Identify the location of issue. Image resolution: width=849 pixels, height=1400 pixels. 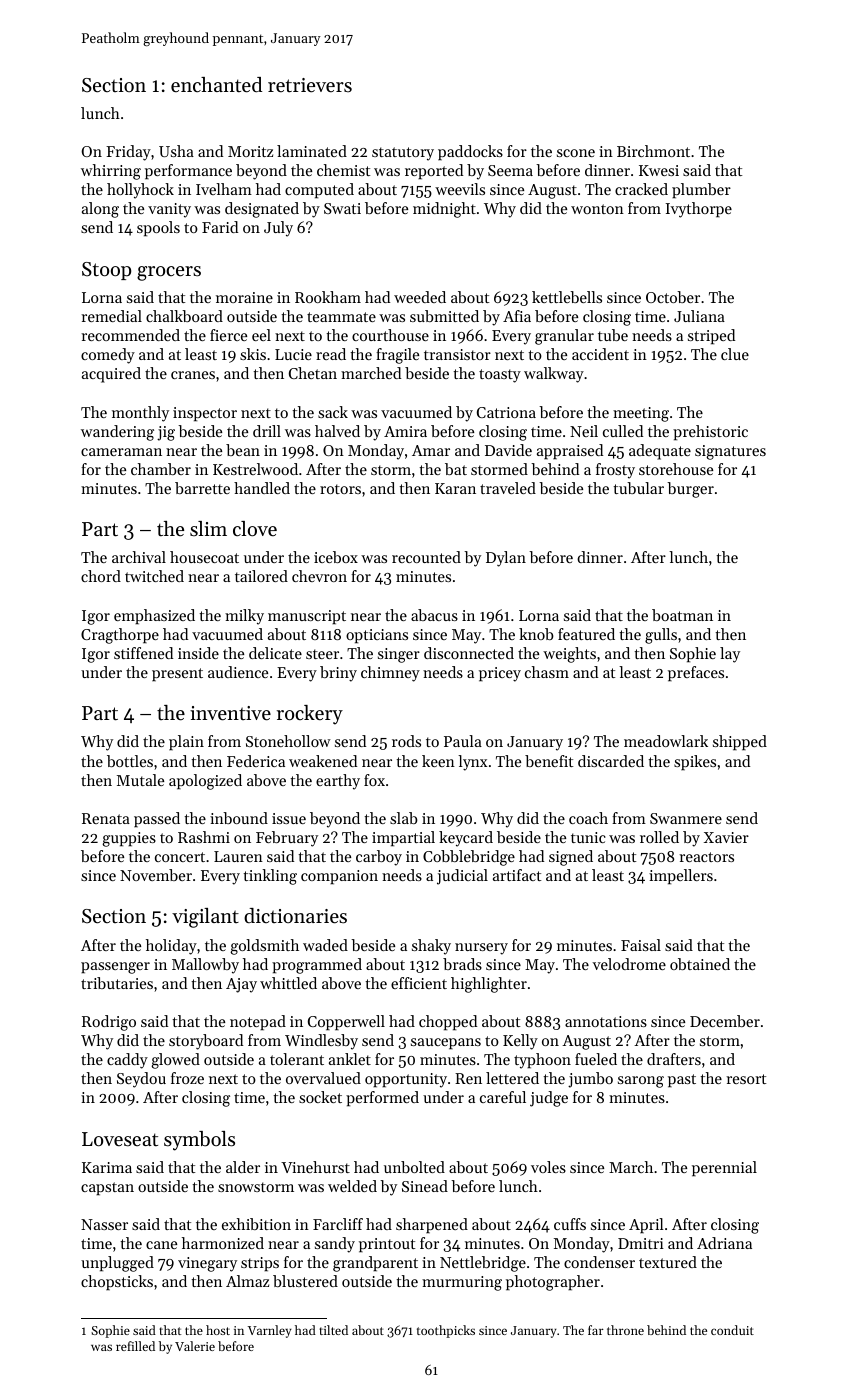
(289, 818).
